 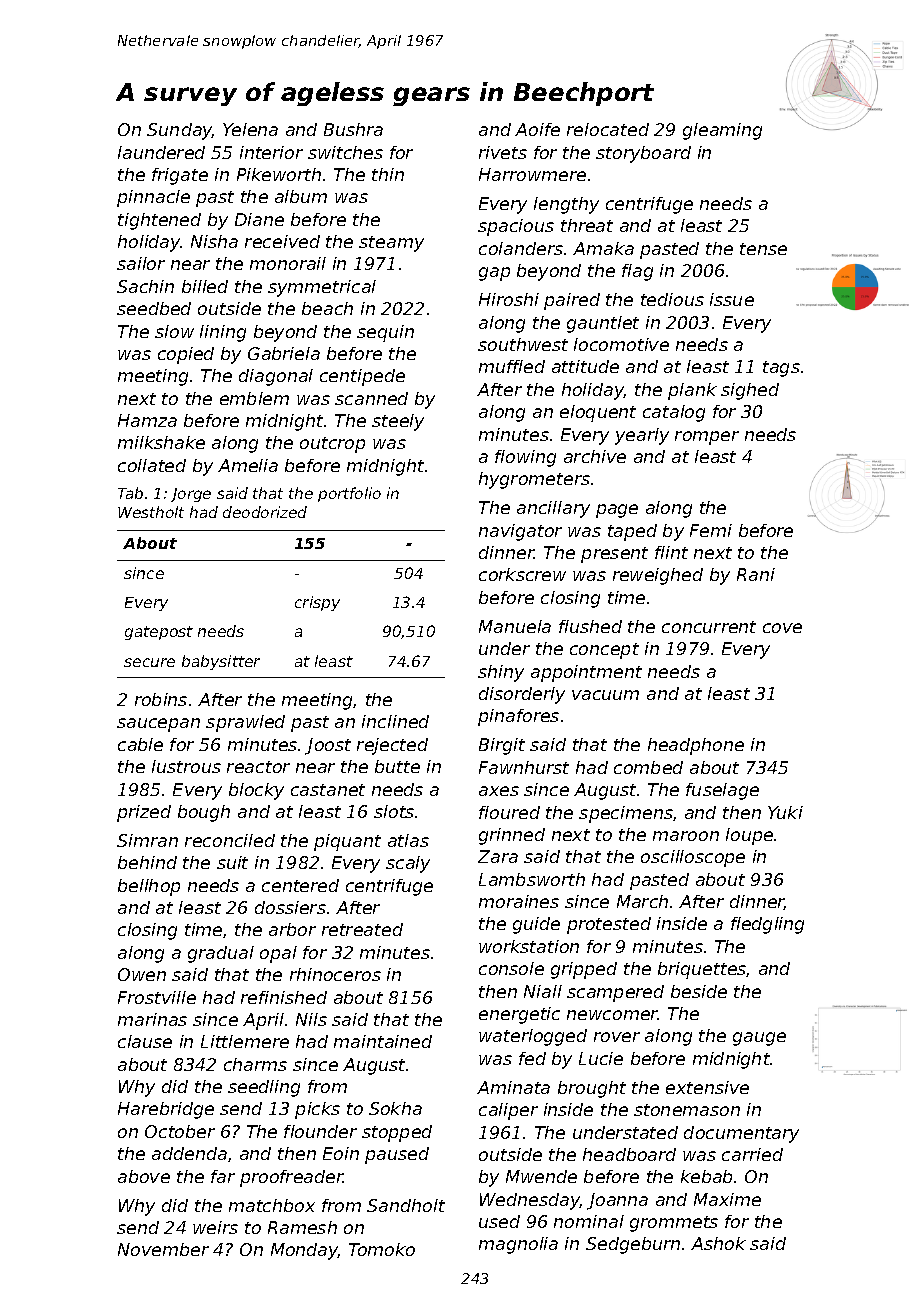 I want to click on monorail, so click(x=288, y=263).
